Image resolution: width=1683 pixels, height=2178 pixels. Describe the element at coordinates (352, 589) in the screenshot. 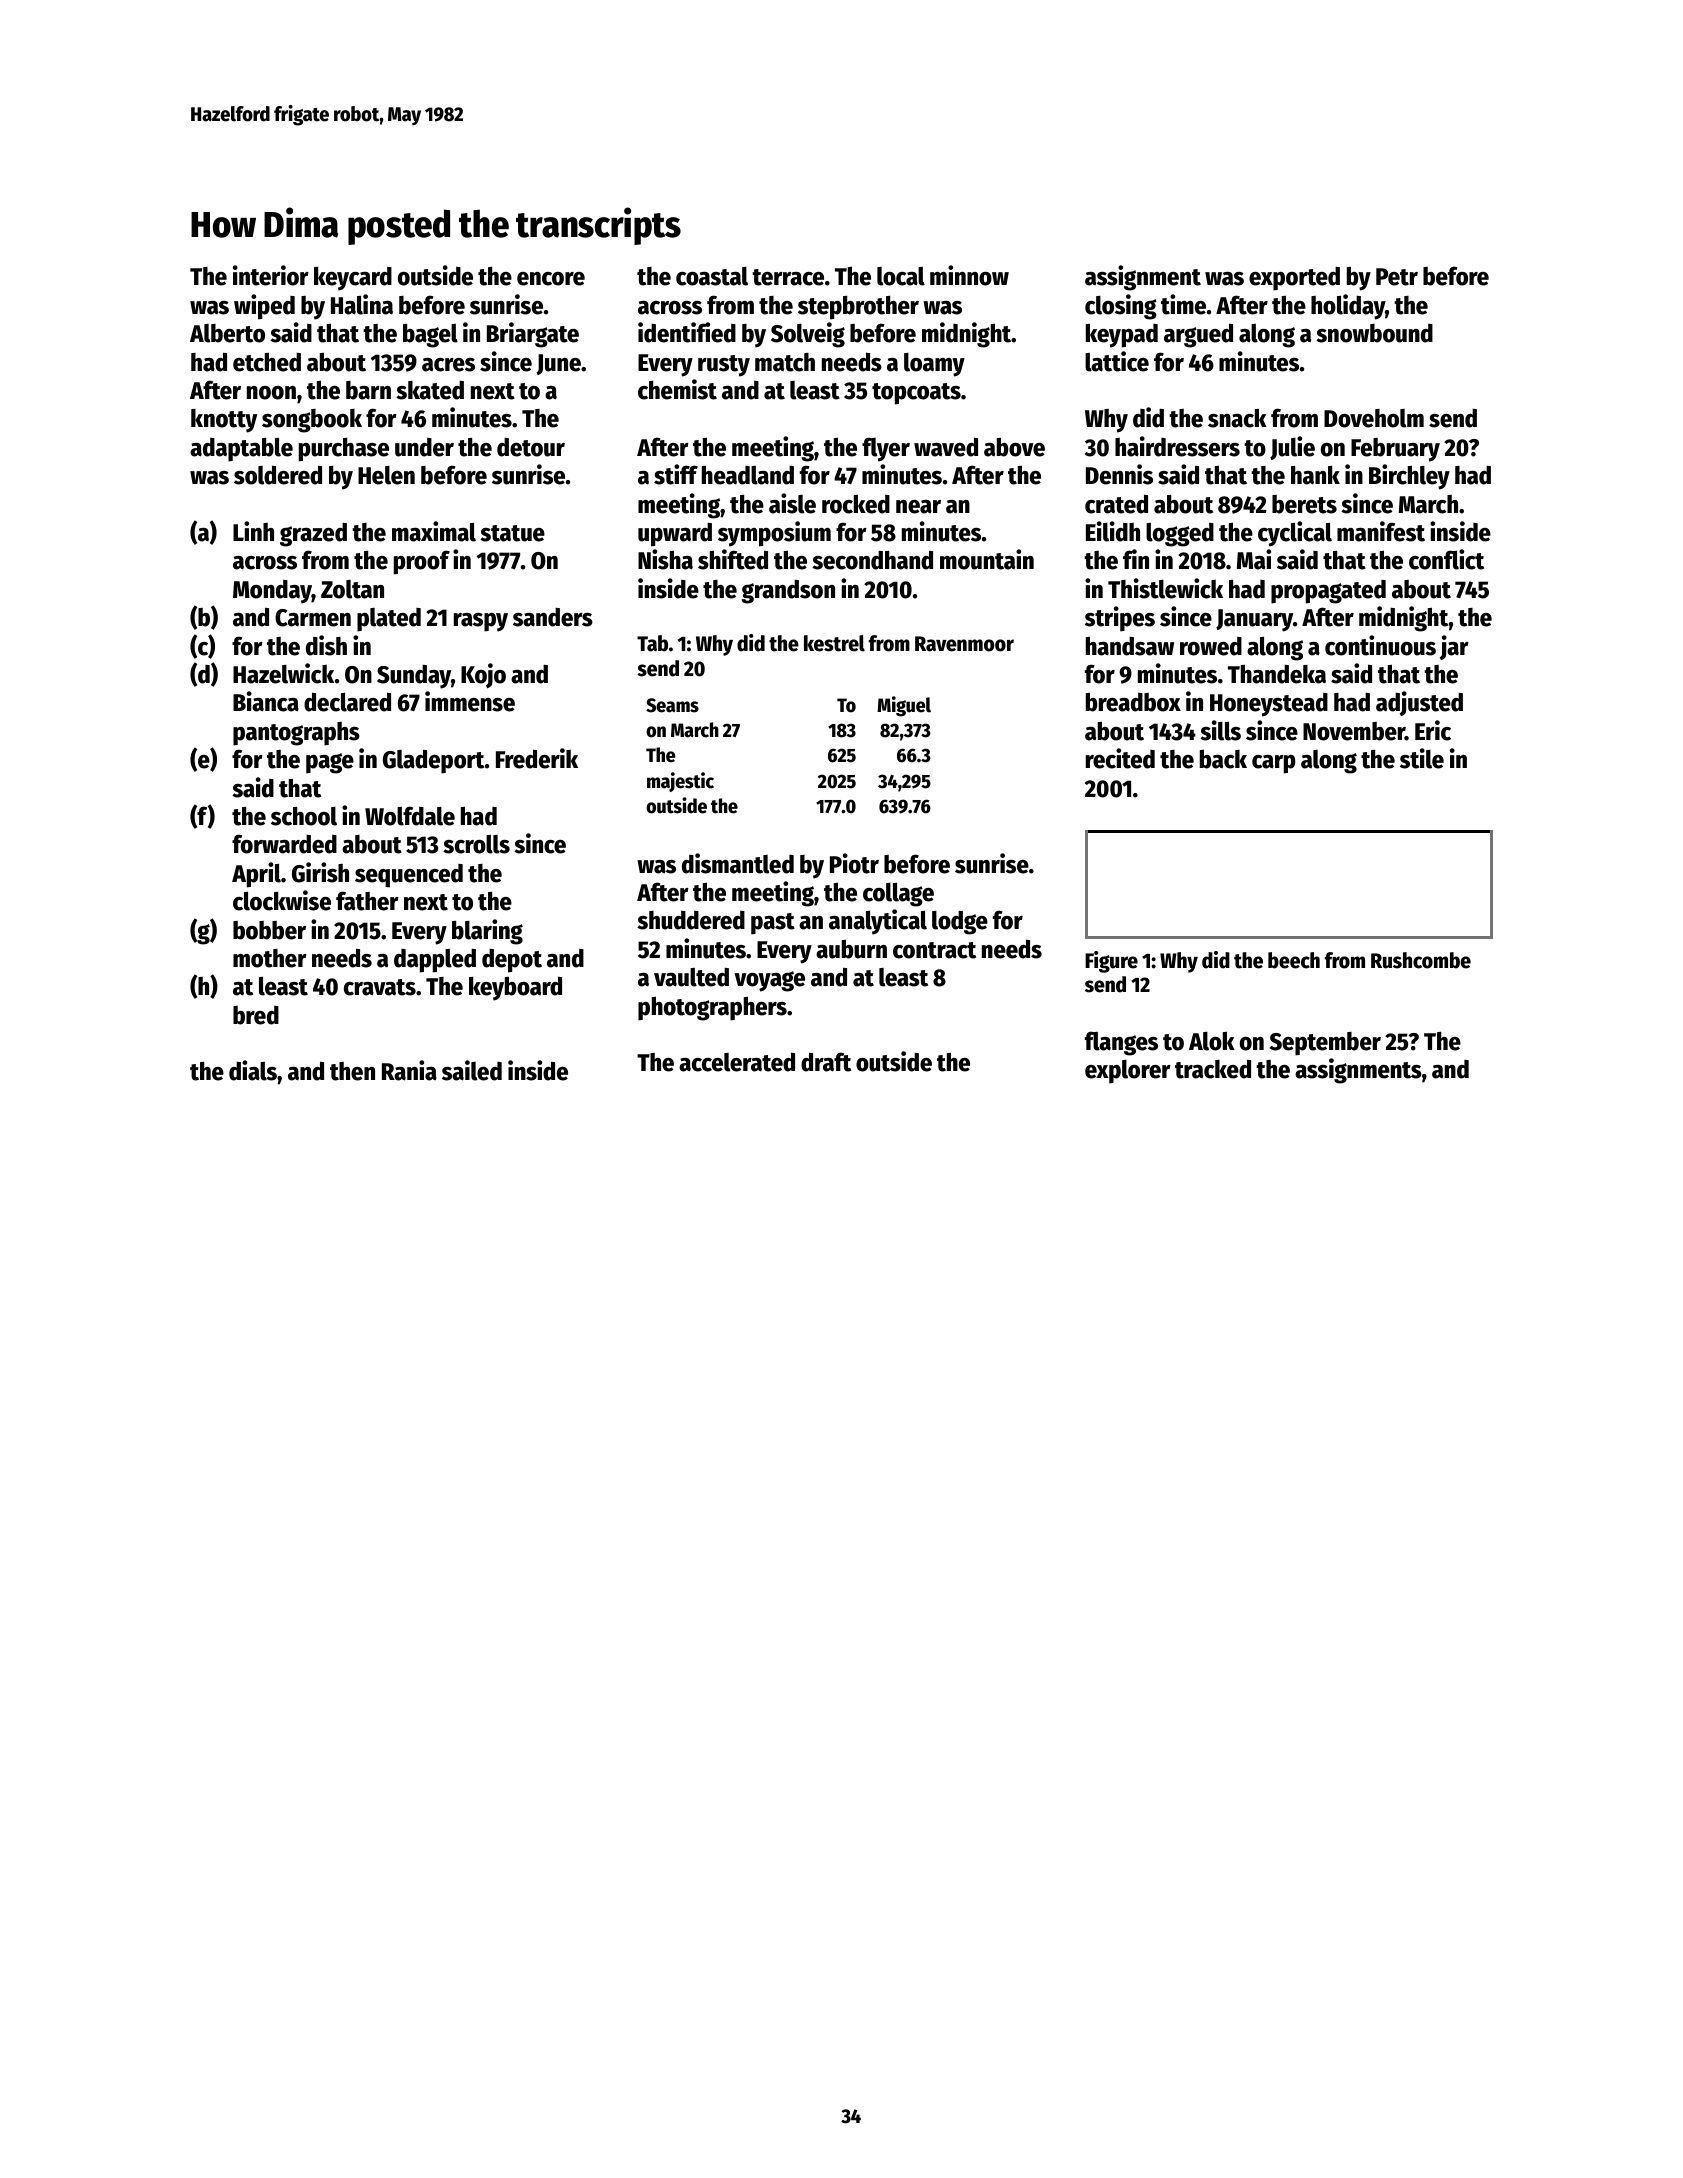

I see `Zoltan` at that location.
